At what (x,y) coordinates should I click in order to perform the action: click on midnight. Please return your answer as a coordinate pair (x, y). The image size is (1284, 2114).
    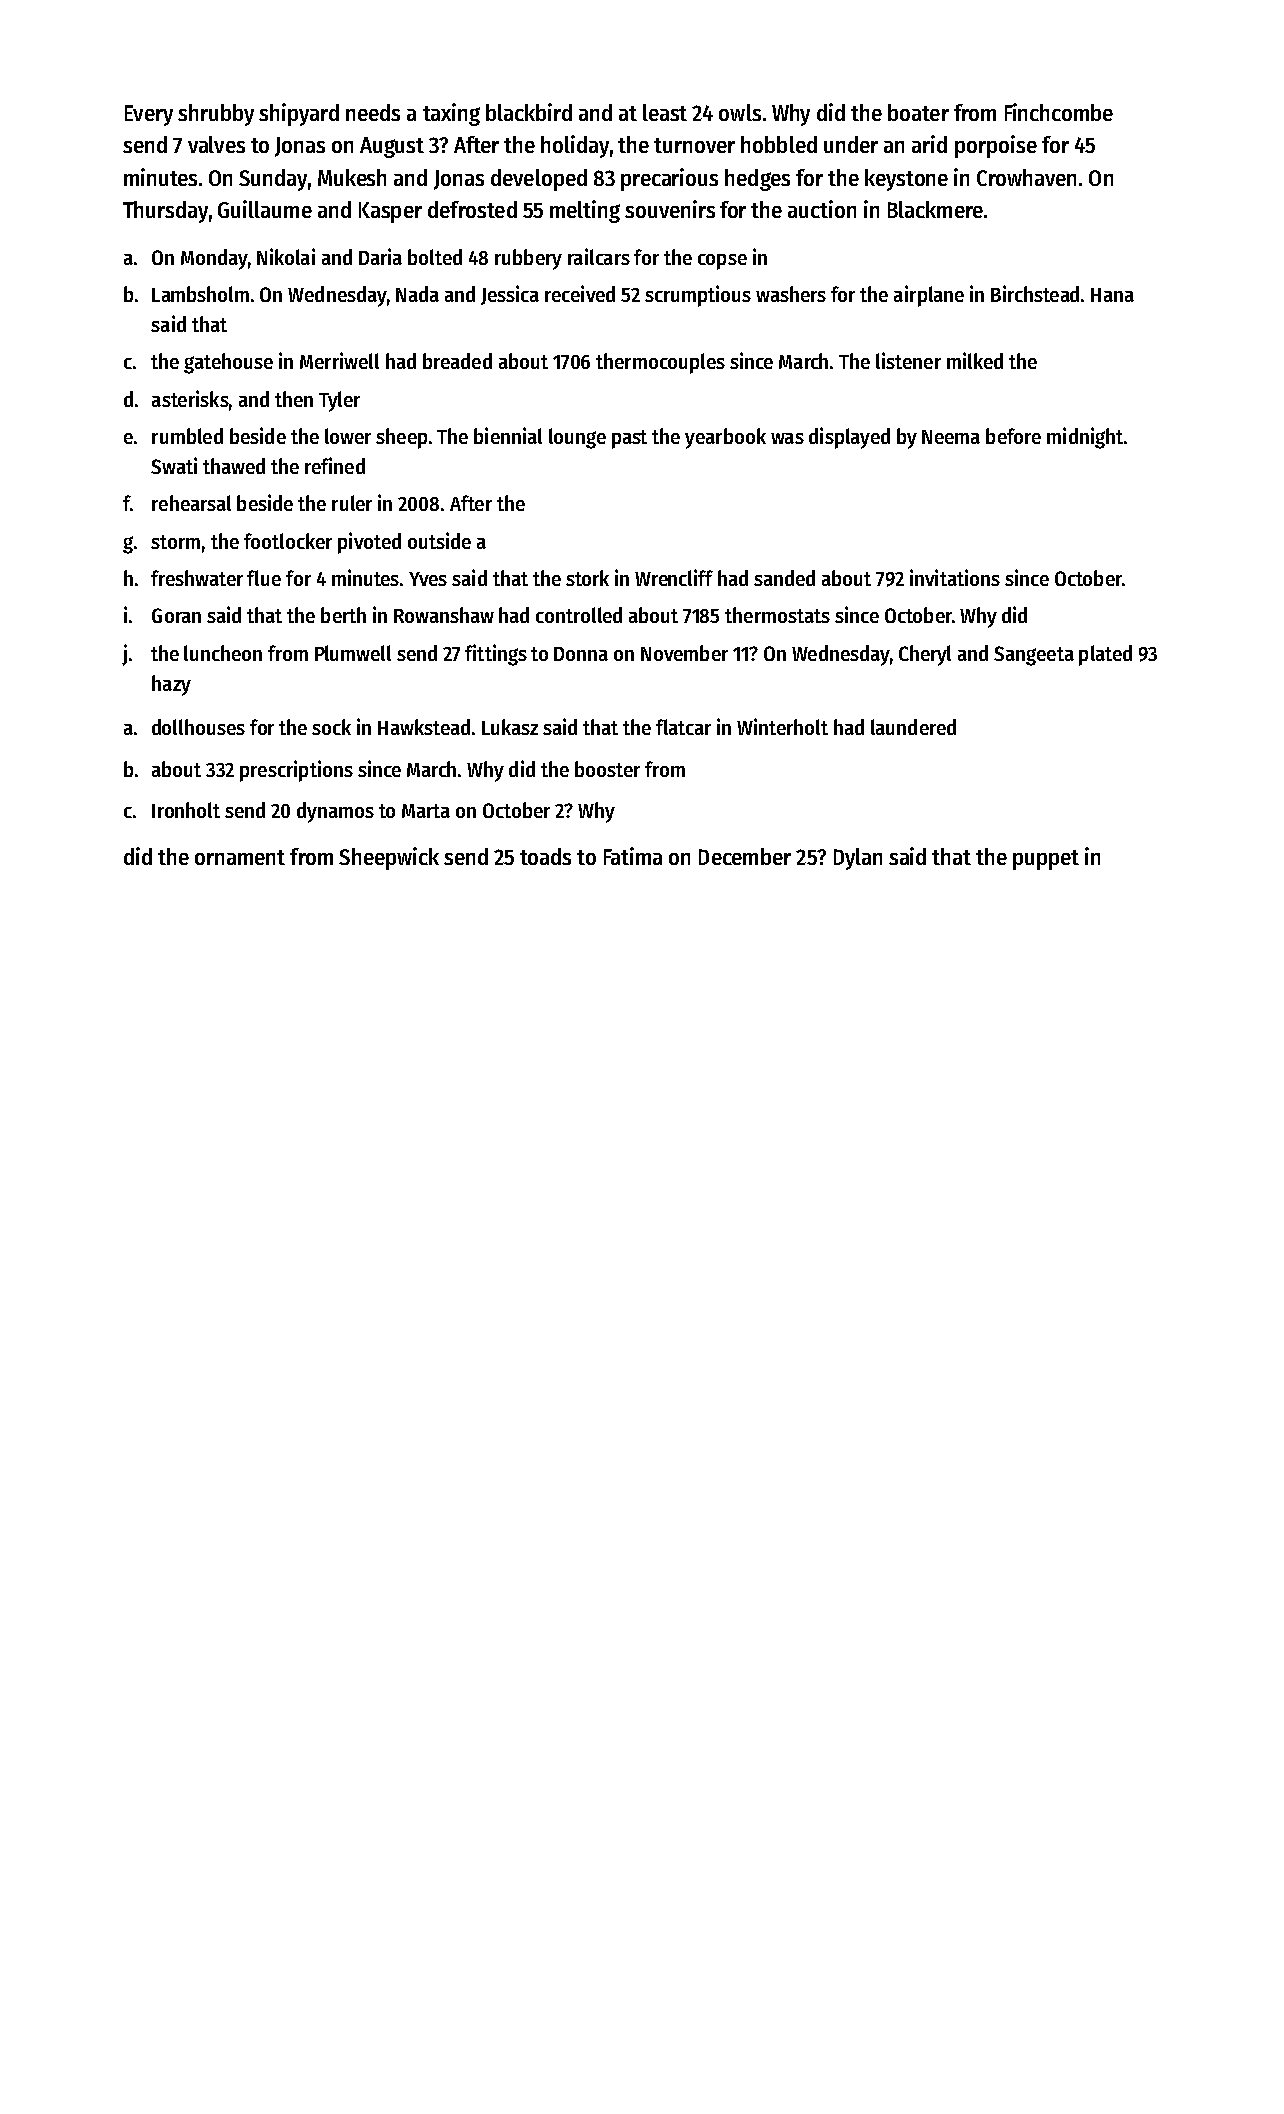
    Looking at the image, I should click on (1085, 438).
